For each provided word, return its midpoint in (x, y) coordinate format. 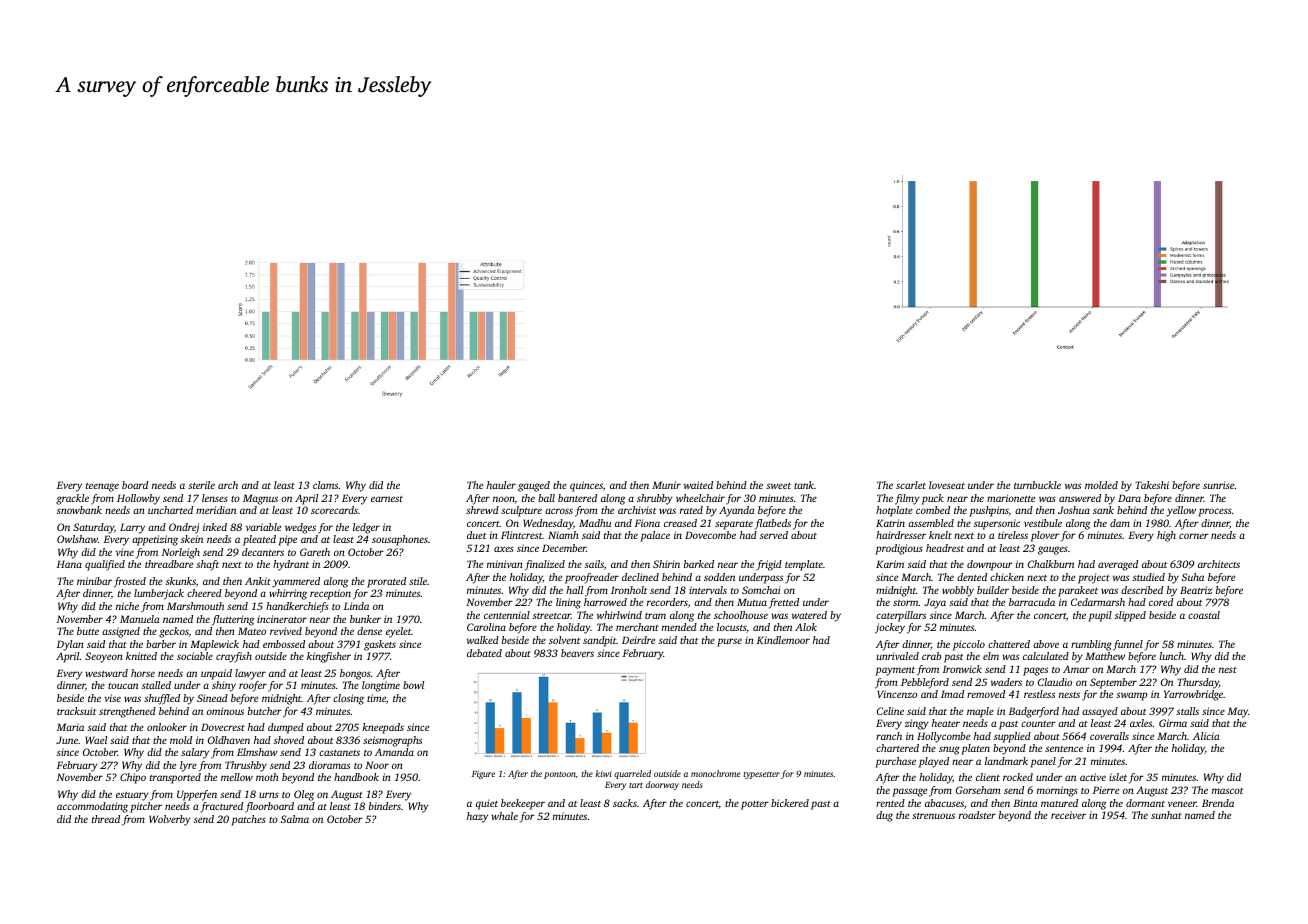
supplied (1012, 737)
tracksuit (76, 711)
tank (804, 485)
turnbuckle (1037, 485)
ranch (889, 736)
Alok (806, 627)
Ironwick (962, 669)
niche (127, 606)
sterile (201, 485)
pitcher (146, 807)
